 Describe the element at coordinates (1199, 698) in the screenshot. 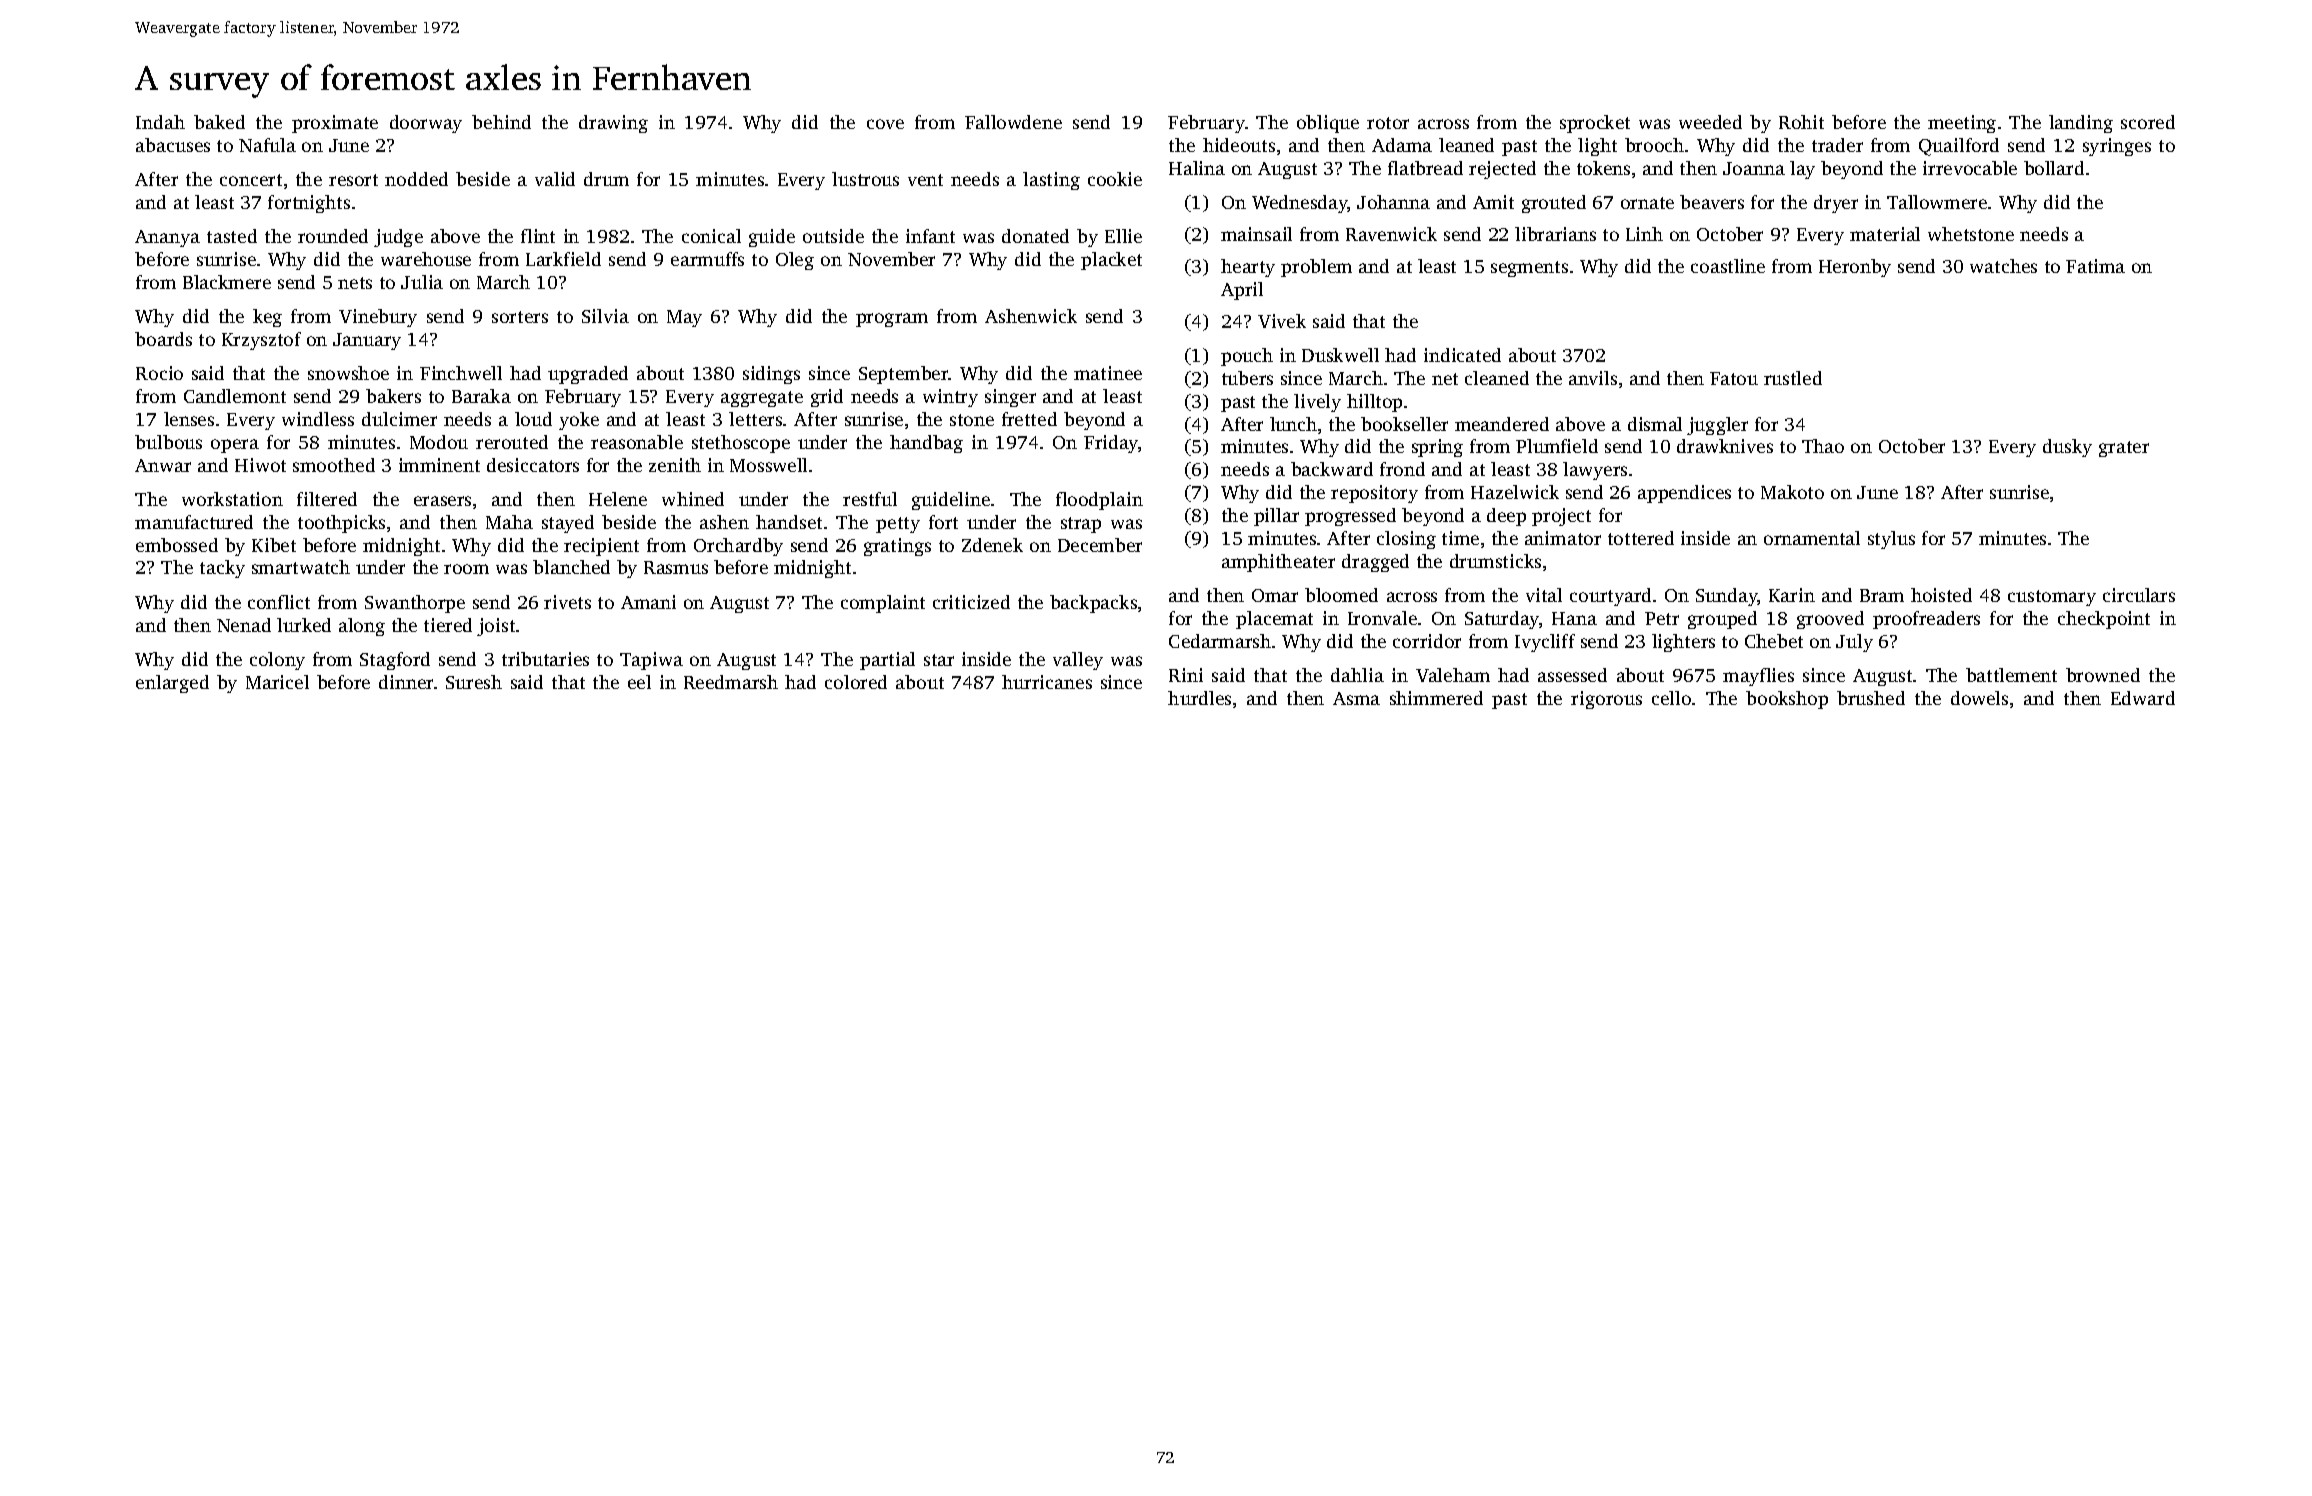

I see `hurdles` at that location.
